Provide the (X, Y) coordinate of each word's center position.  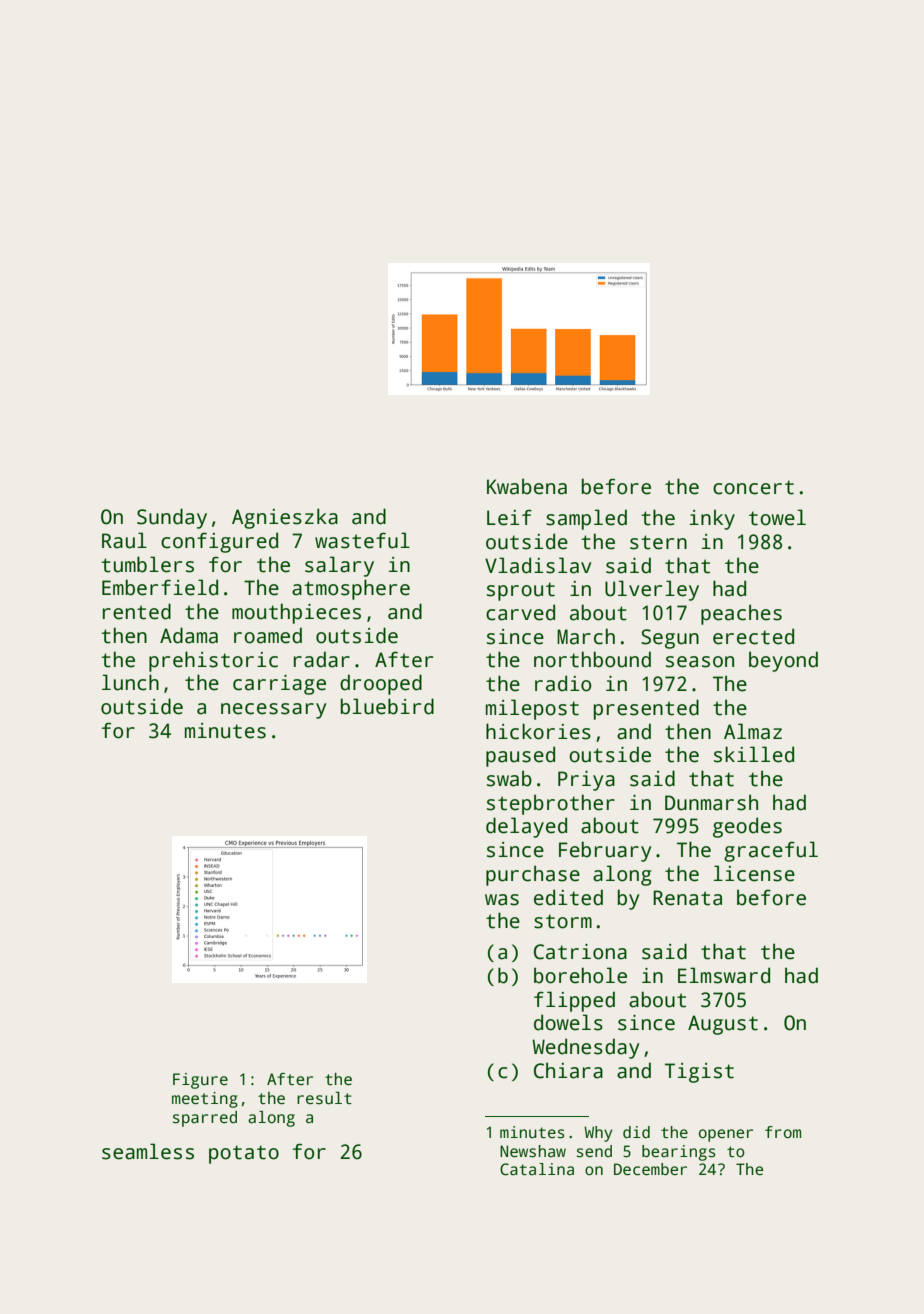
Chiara (568, 1070)
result (324, 1098)
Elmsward (724, 975)
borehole (580, 975)
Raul (124, 540)
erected (753, 636)
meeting (205, 1100)
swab (509, 778)
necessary (273, 711)
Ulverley (652, 590)
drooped (381, 684)
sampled (586, 519)
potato (244, 1154)
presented (646, 709)
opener (726, 1135)
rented (137, 611)
